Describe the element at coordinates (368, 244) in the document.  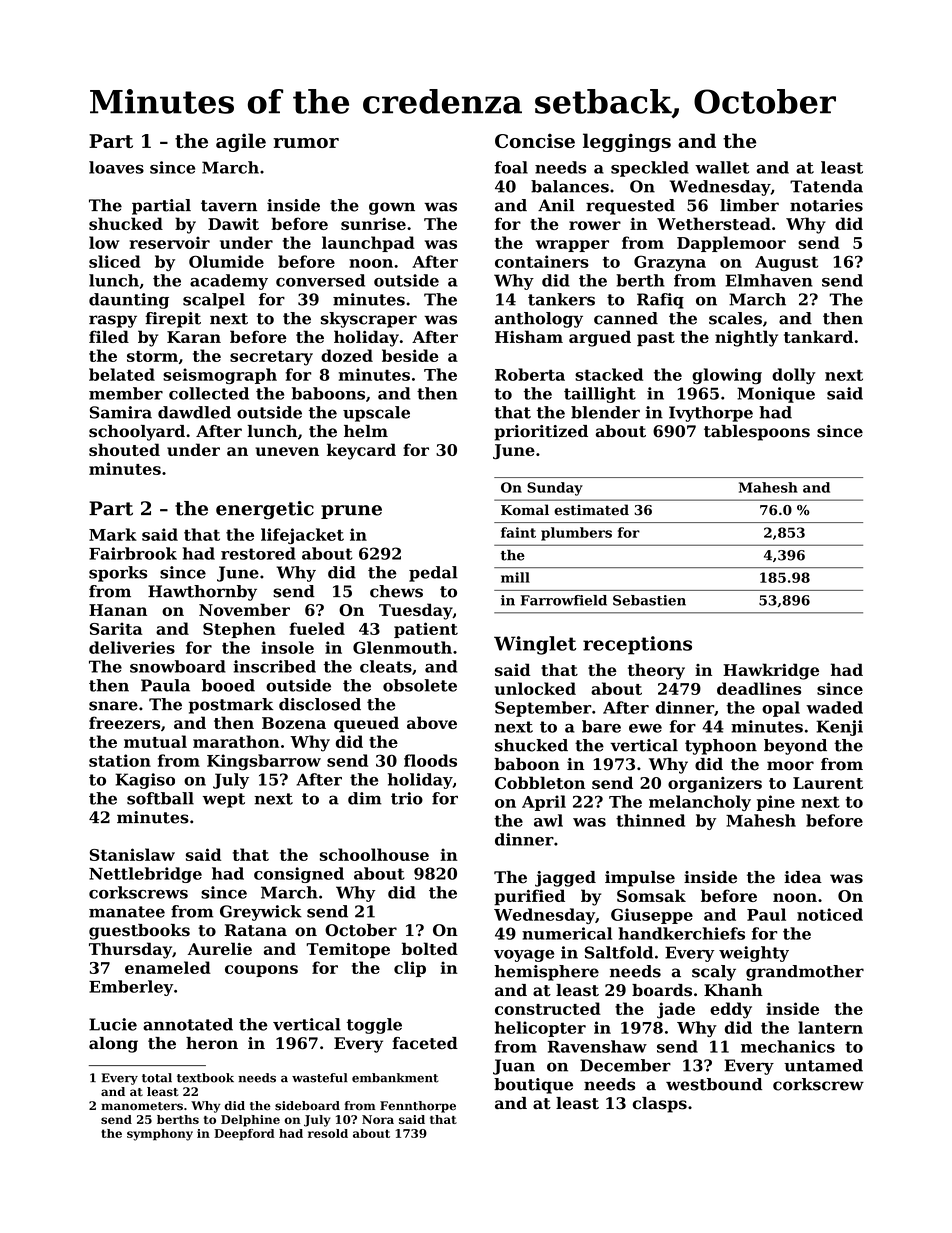
I see `launchpad` at that location.
